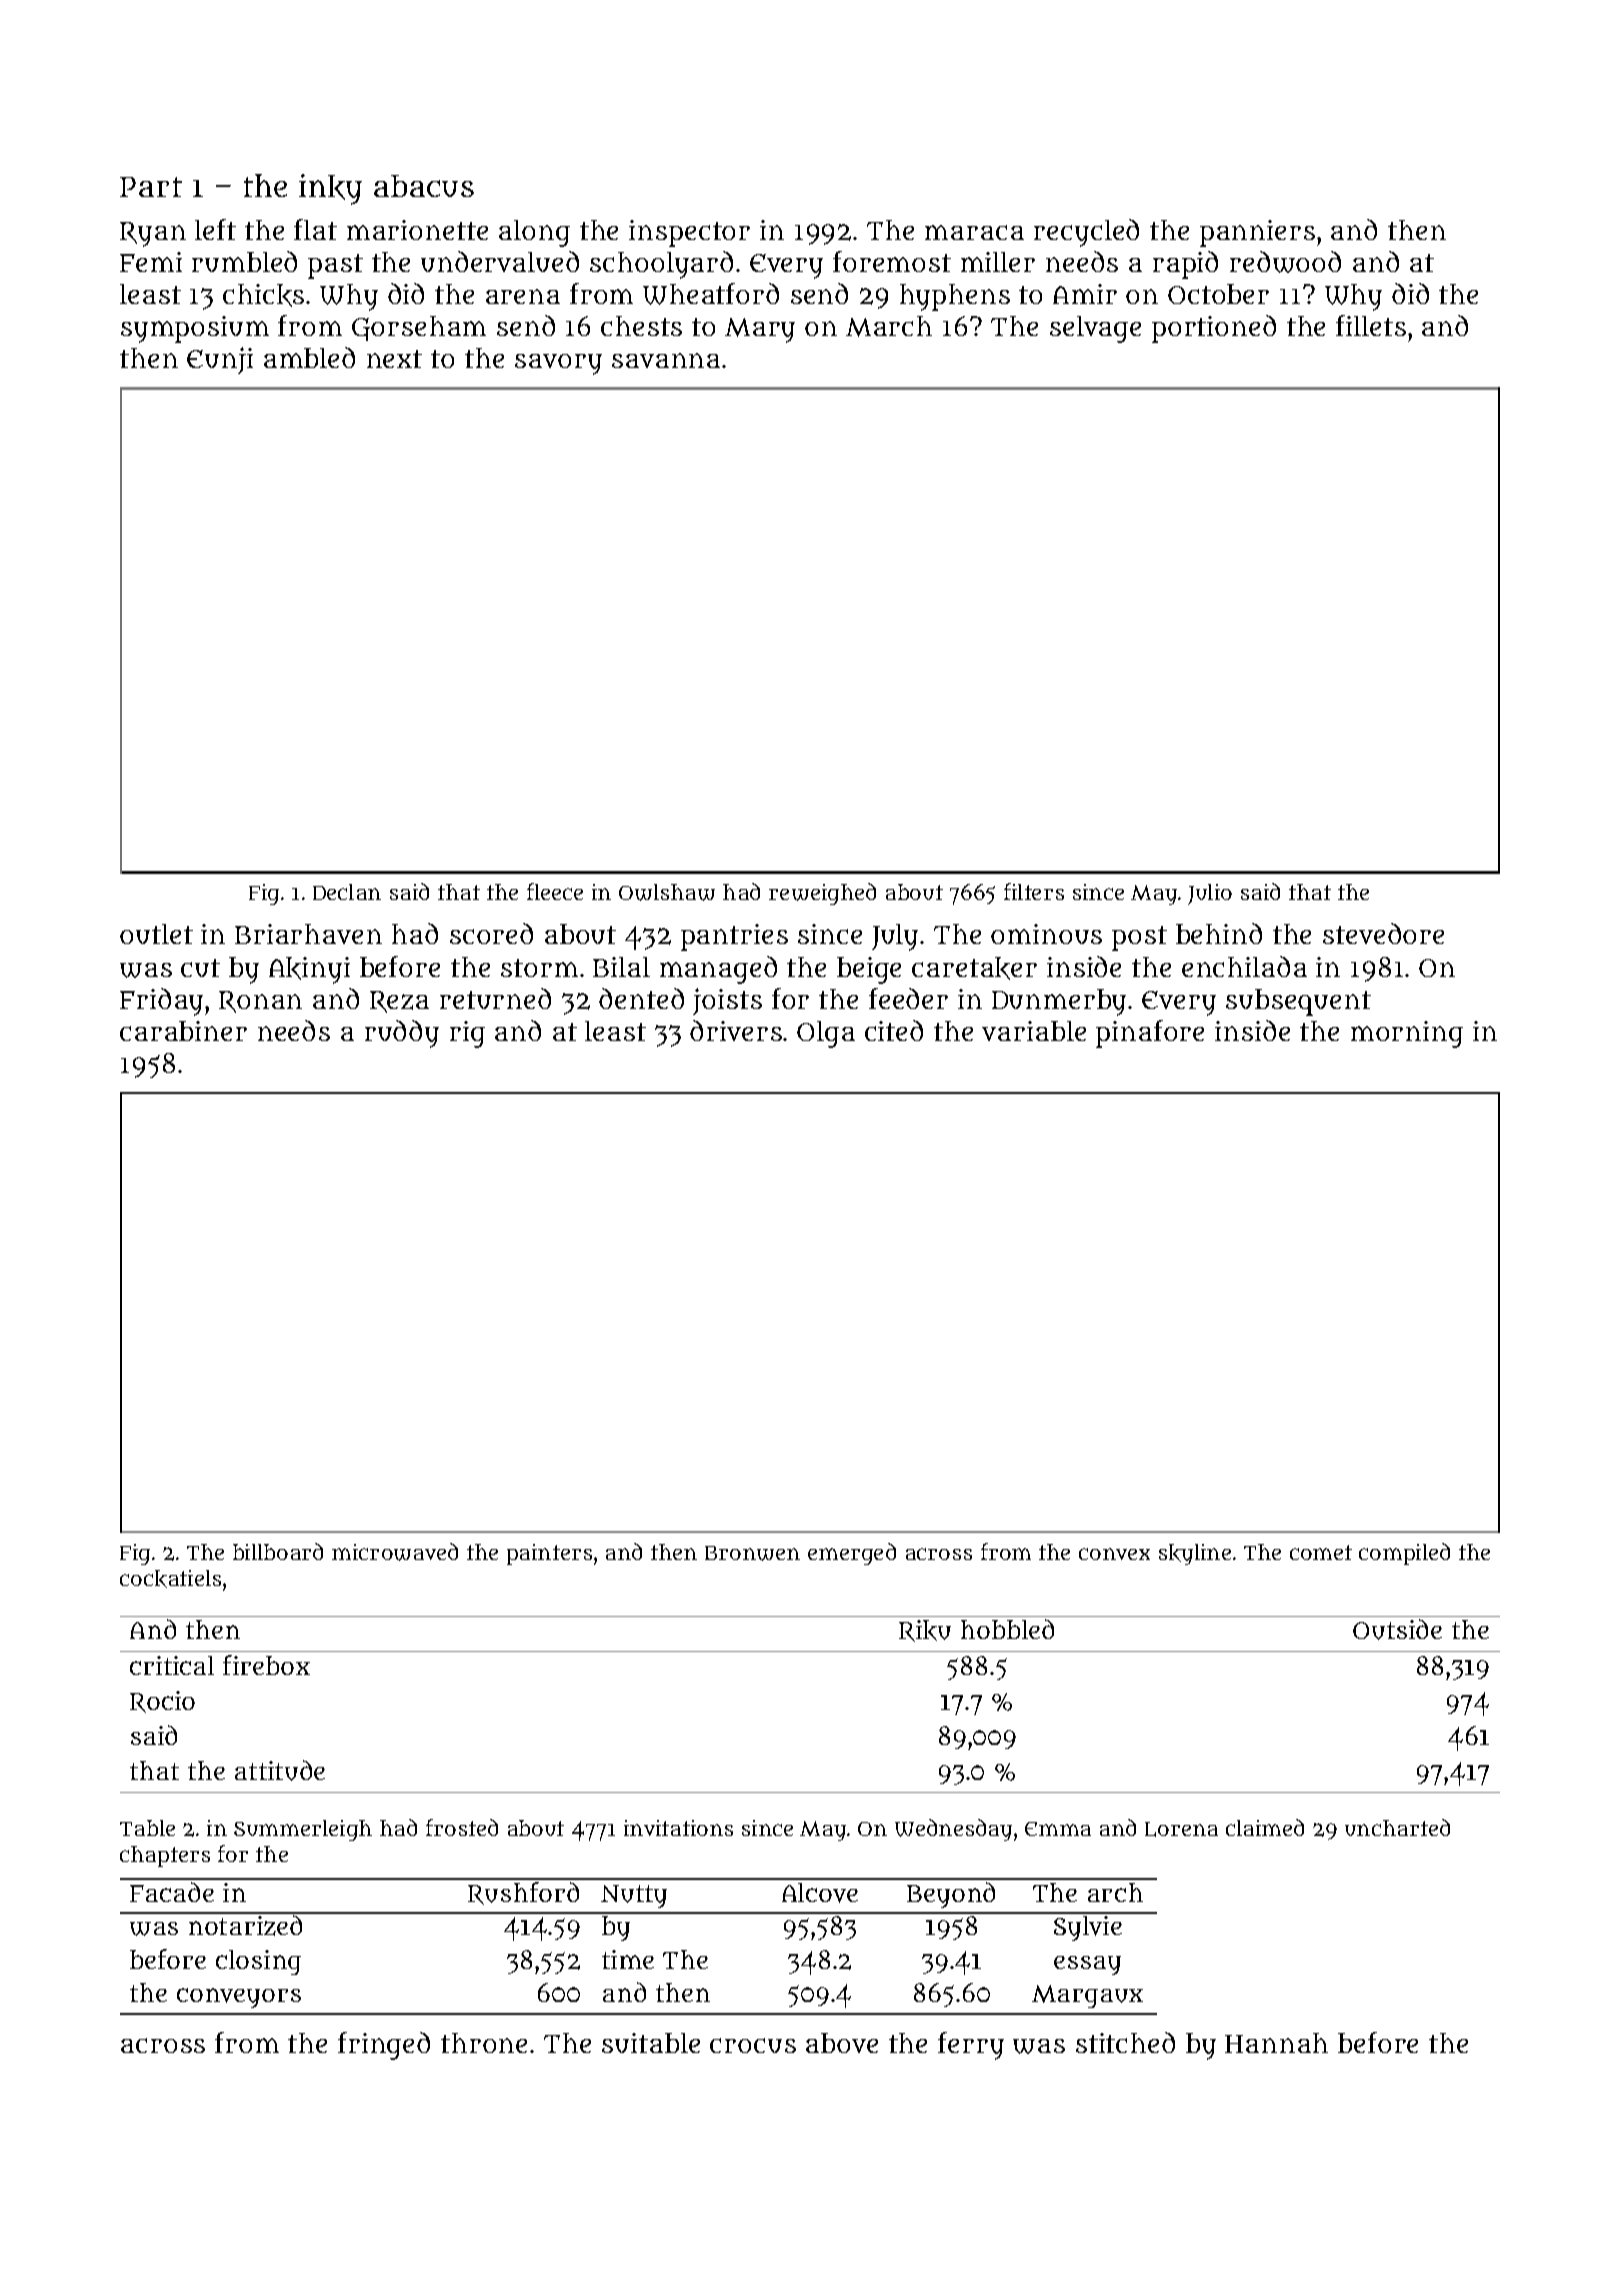  What do you see at coordinates (239, 1998) in the document?
I see `conveyors` at bounding box center [239, 1998].
